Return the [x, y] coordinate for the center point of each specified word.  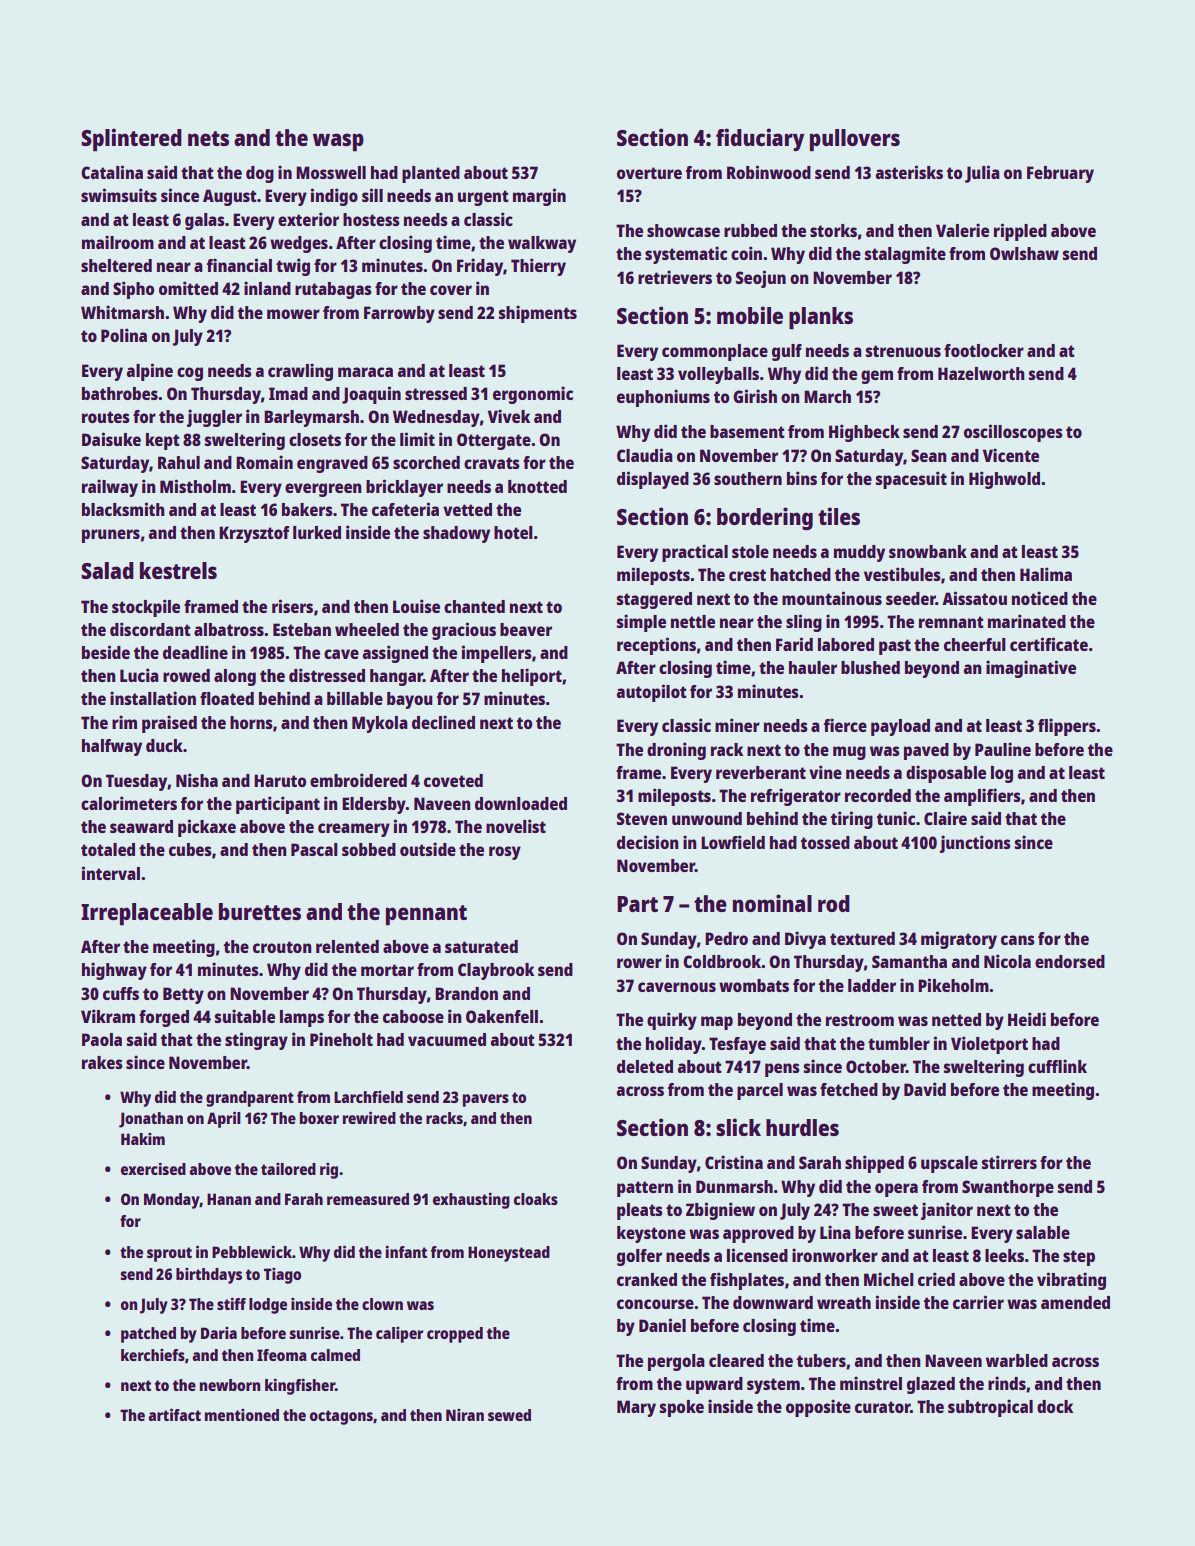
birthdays [209, 1276]
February [1060, 174]
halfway [112, 747]
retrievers [675, 277]
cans [1018, 940]
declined [443, 722]
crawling [300, 372]
